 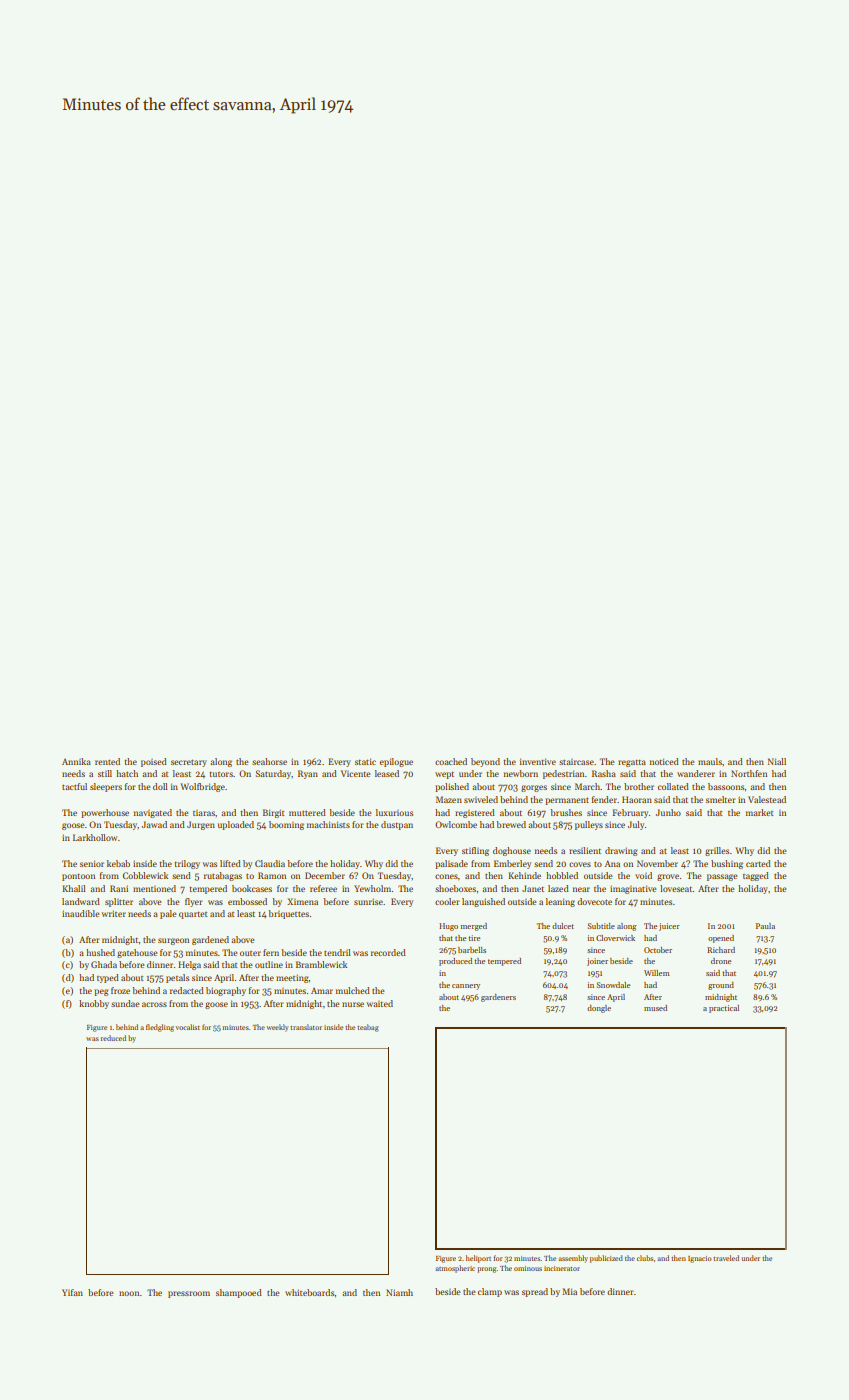 I want to click on Niamh, so click(x=399, y=1292).
